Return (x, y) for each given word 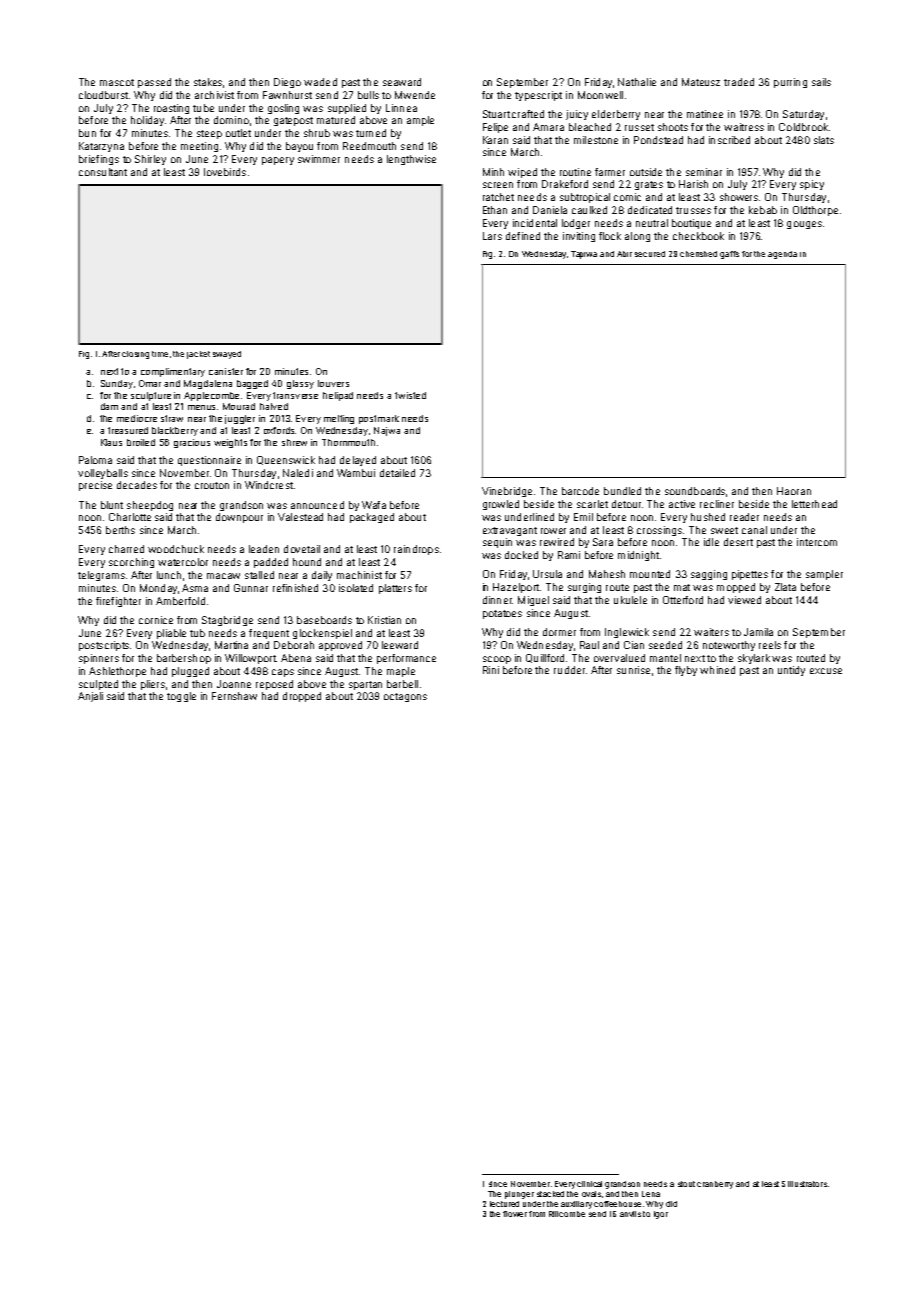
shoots (673, 127)
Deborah (294, 645)
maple (401, 672)
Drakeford (565, 184)
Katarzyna (101, 147)
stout (686, 1184)
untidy (791, 671)
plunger (519, 1195)
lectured (504, 1204)
